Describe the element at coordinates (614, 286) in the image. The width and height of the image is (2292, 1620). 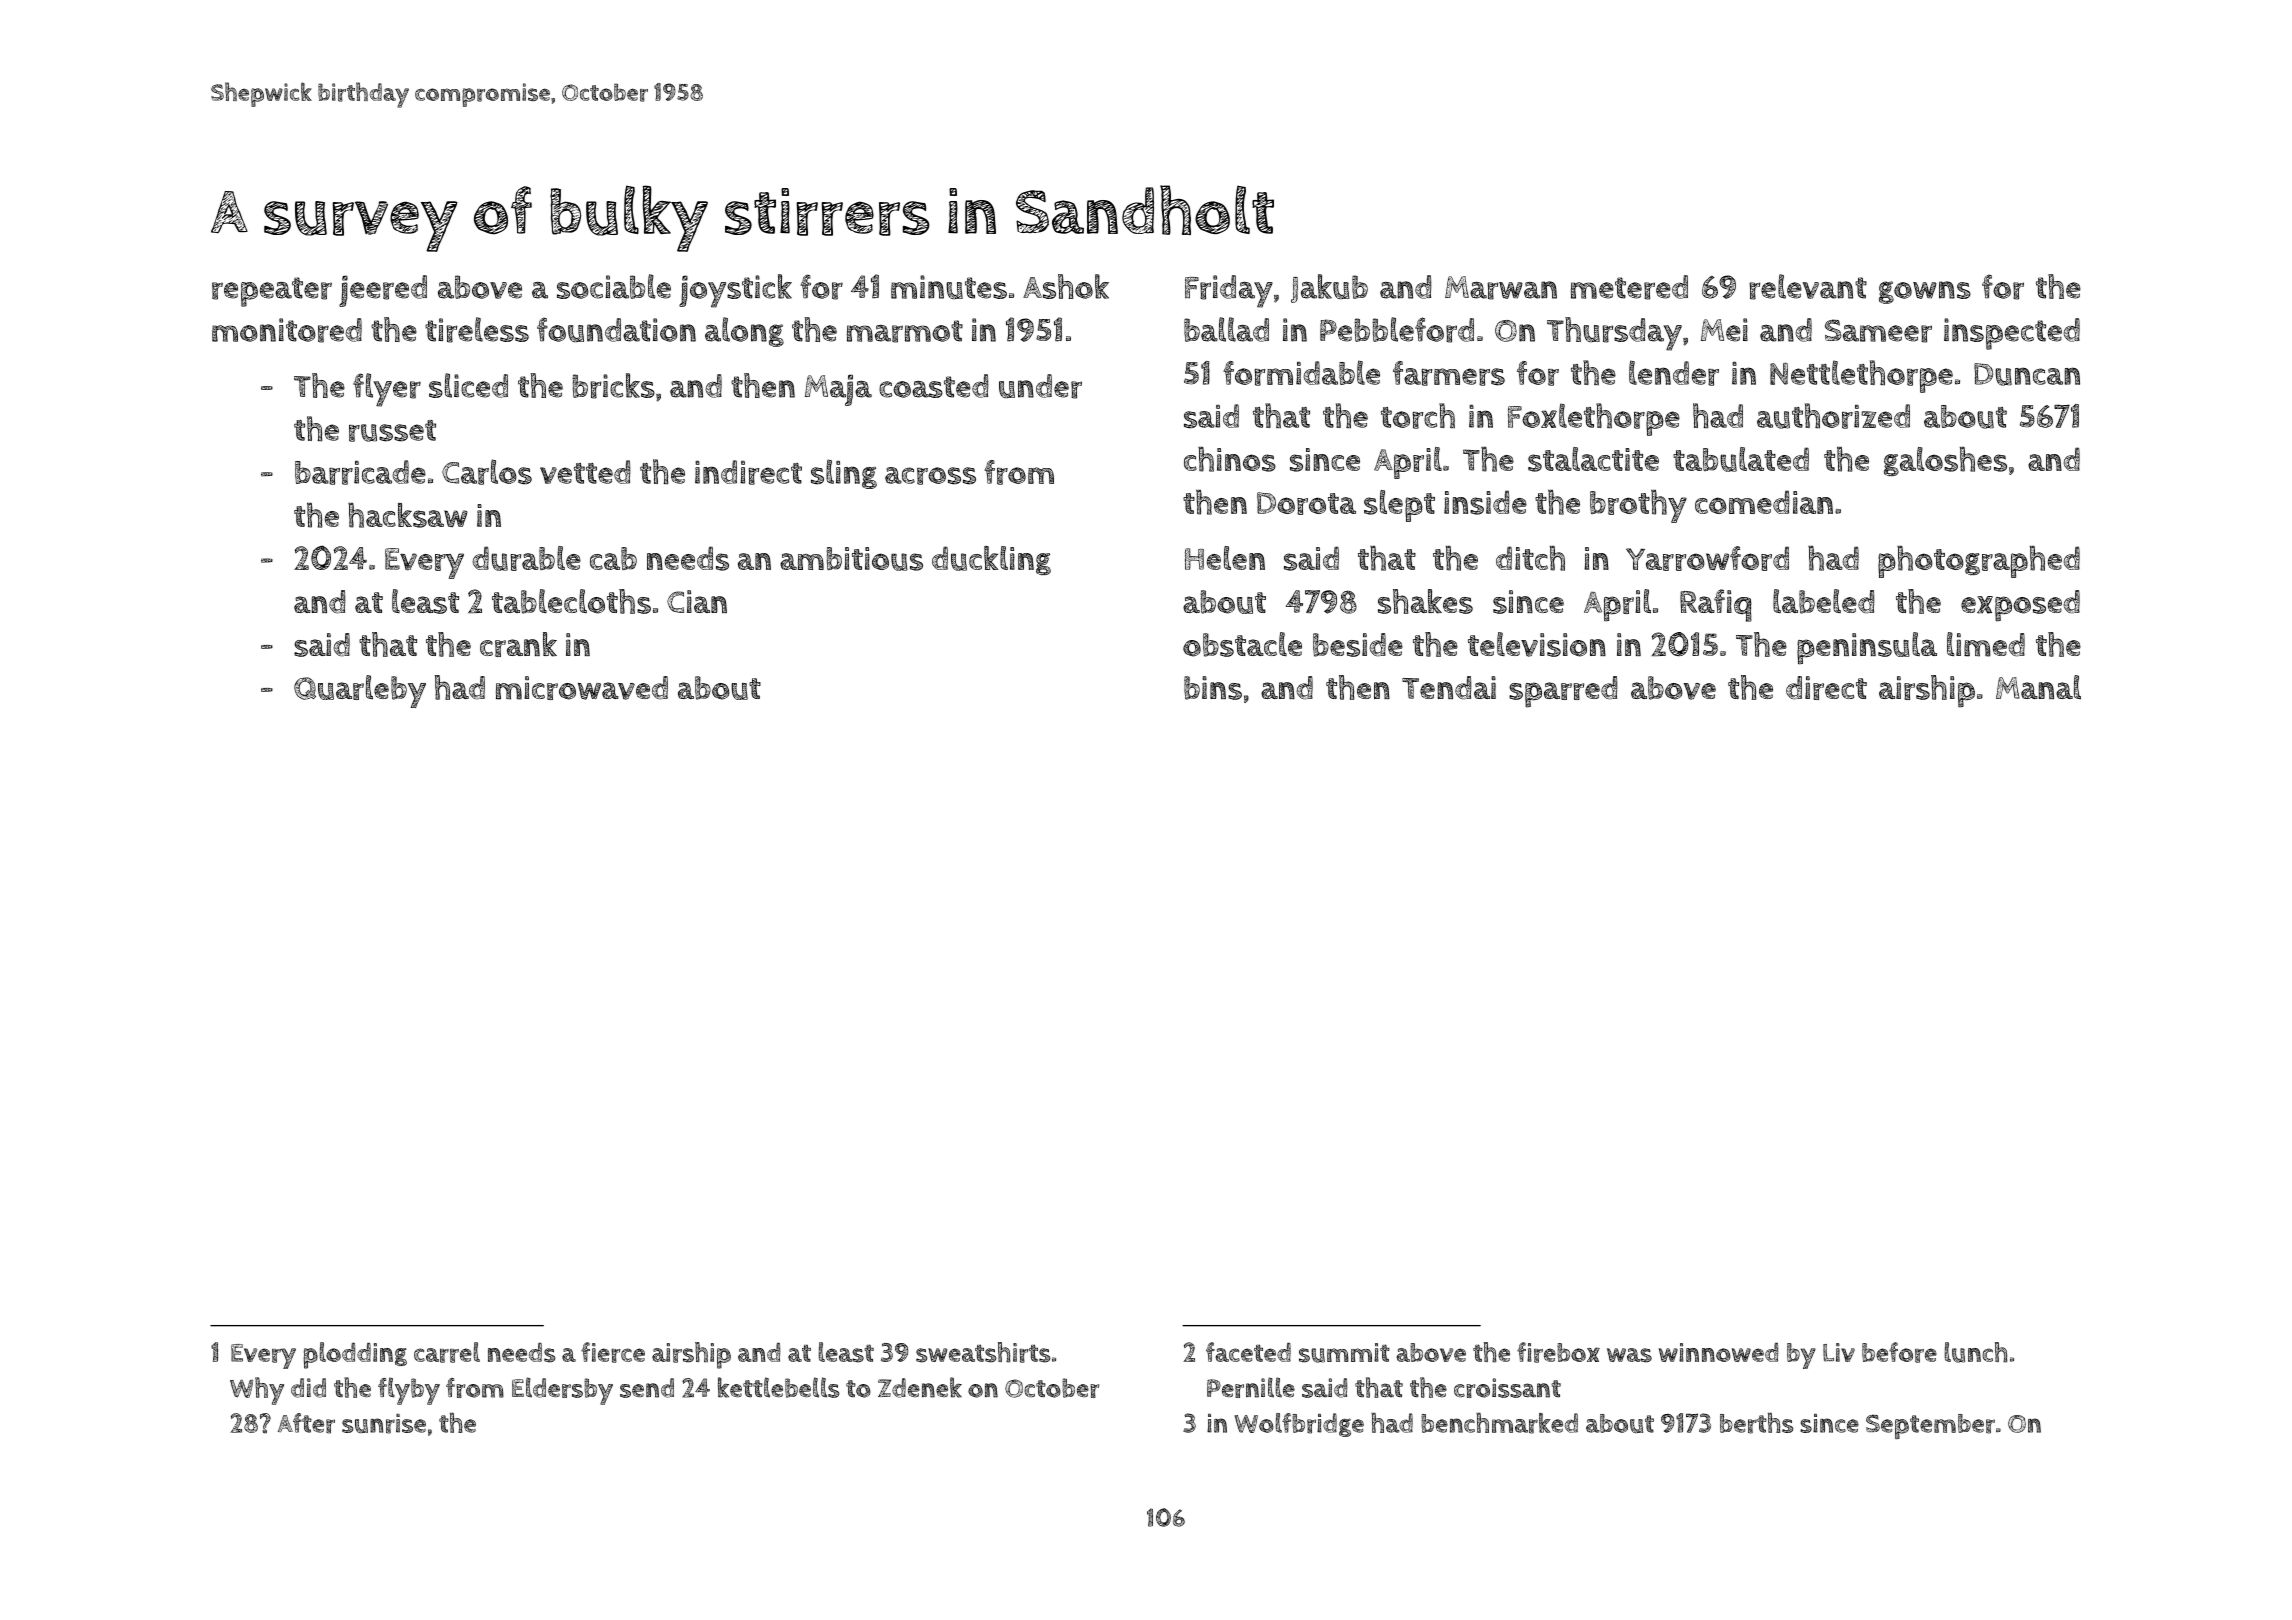
I see `sociable` at that location.
